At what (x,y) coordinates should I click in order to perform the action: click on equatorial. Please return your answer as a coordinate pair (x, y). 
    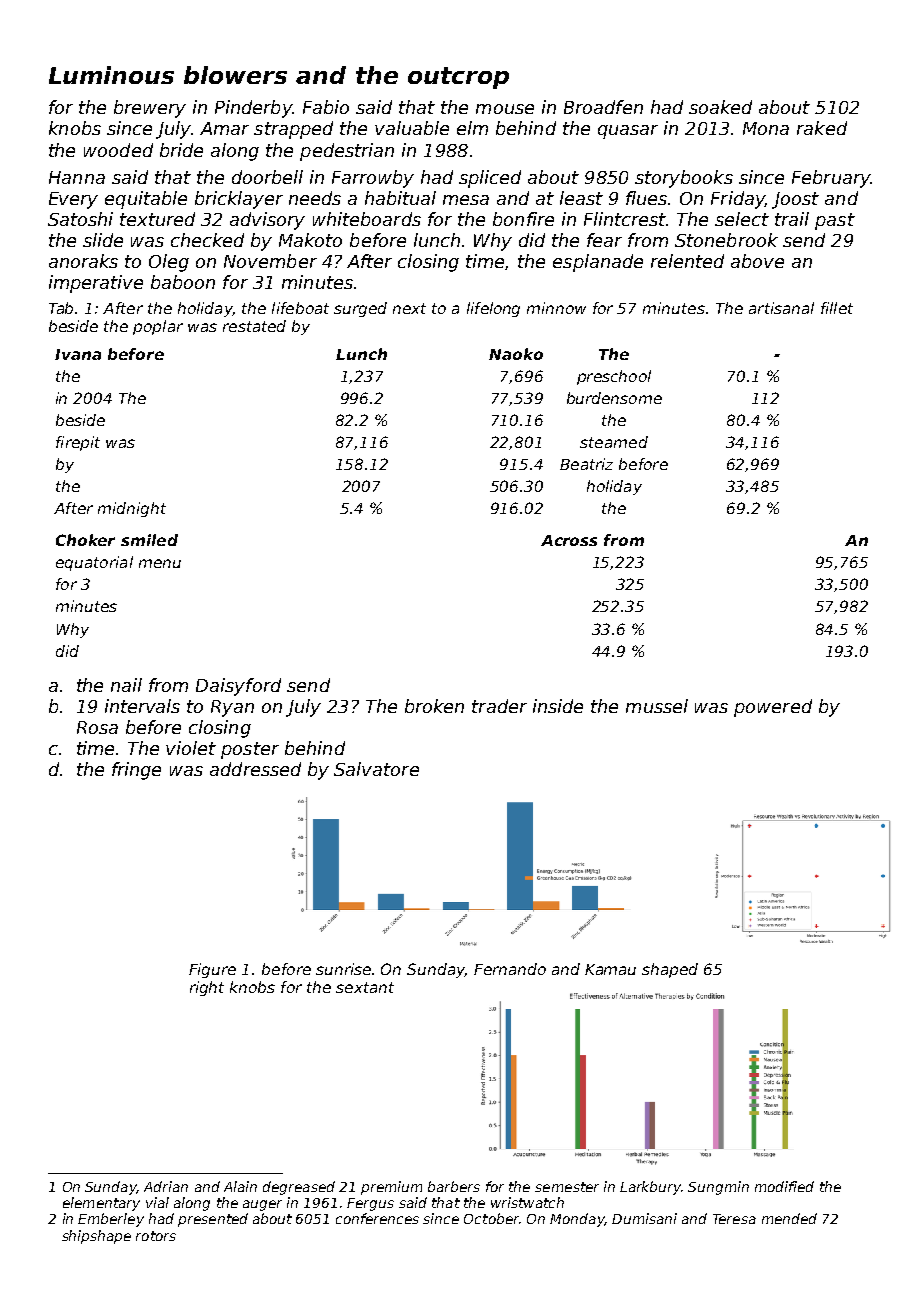
    Looking at the image, I should click on (94, 563).
